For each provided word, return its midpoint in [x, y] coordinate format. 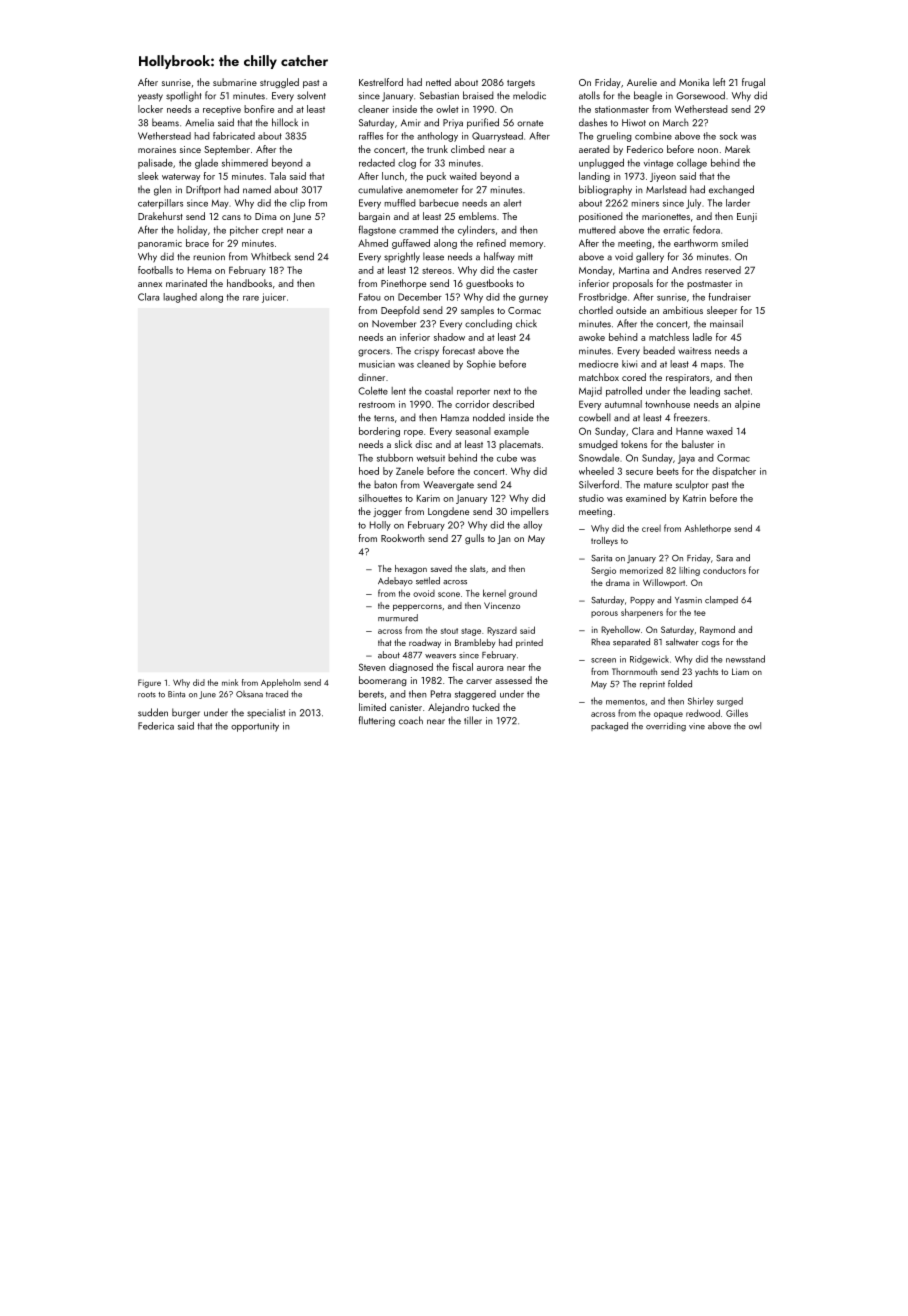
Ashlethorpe [708, 529]
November [394, 323]
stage [471, 632]
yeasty [150, 97]
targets [521, 84]
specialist [266, 713]
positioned [601, 217]
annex [150, 284]
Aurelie [642, 82]
